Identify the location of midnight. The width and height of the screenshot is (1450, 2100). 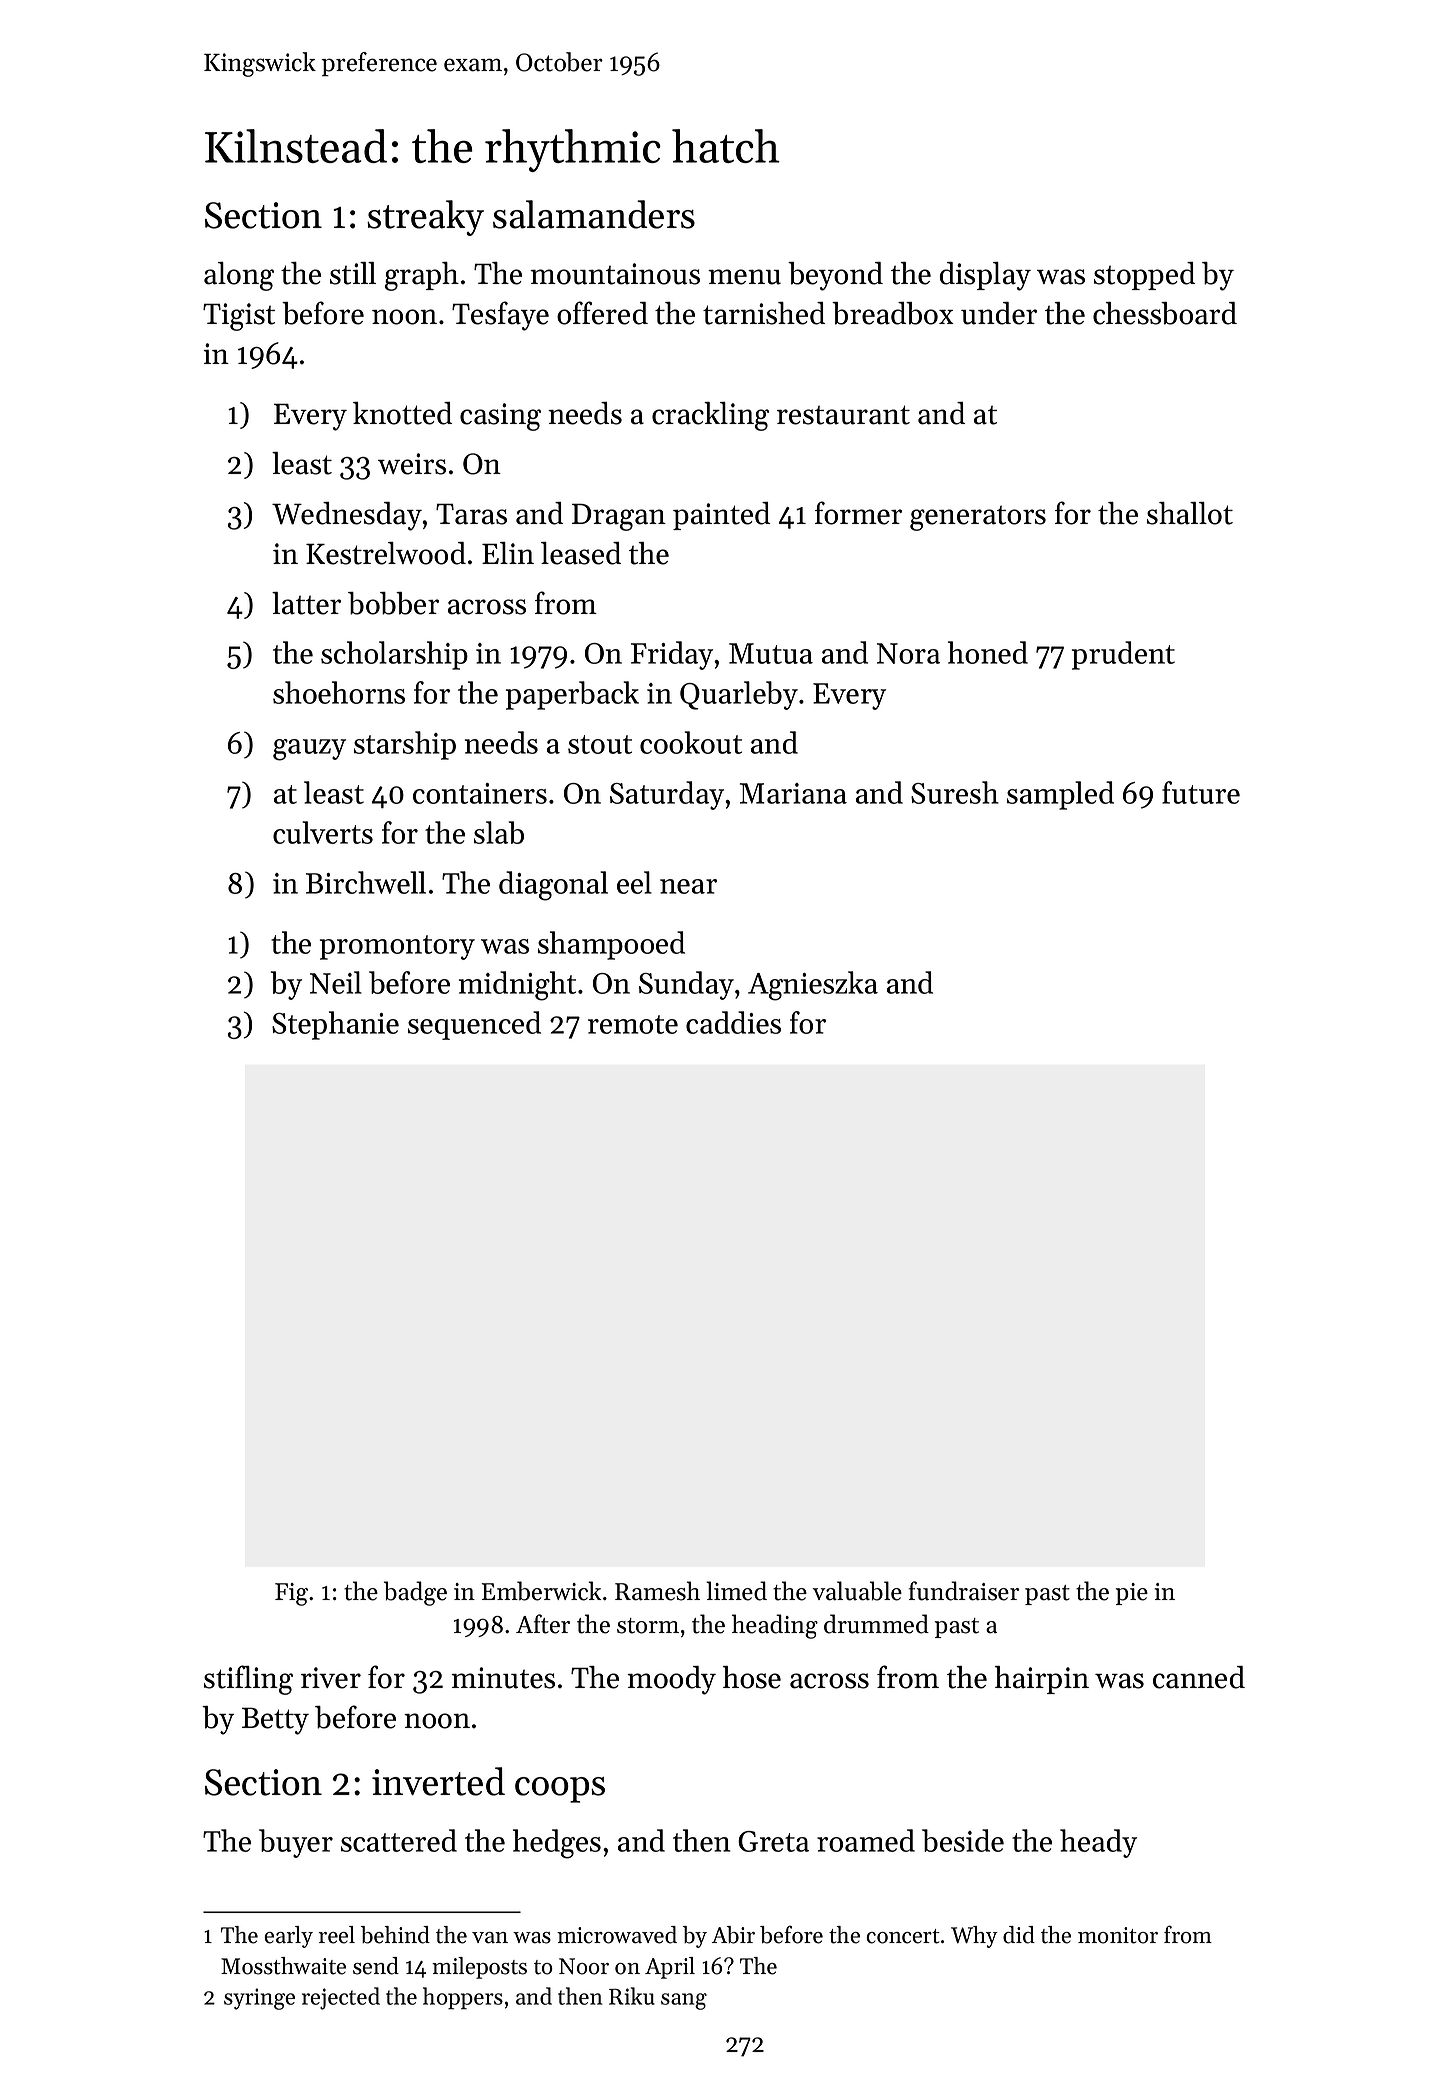
(517, 986).
